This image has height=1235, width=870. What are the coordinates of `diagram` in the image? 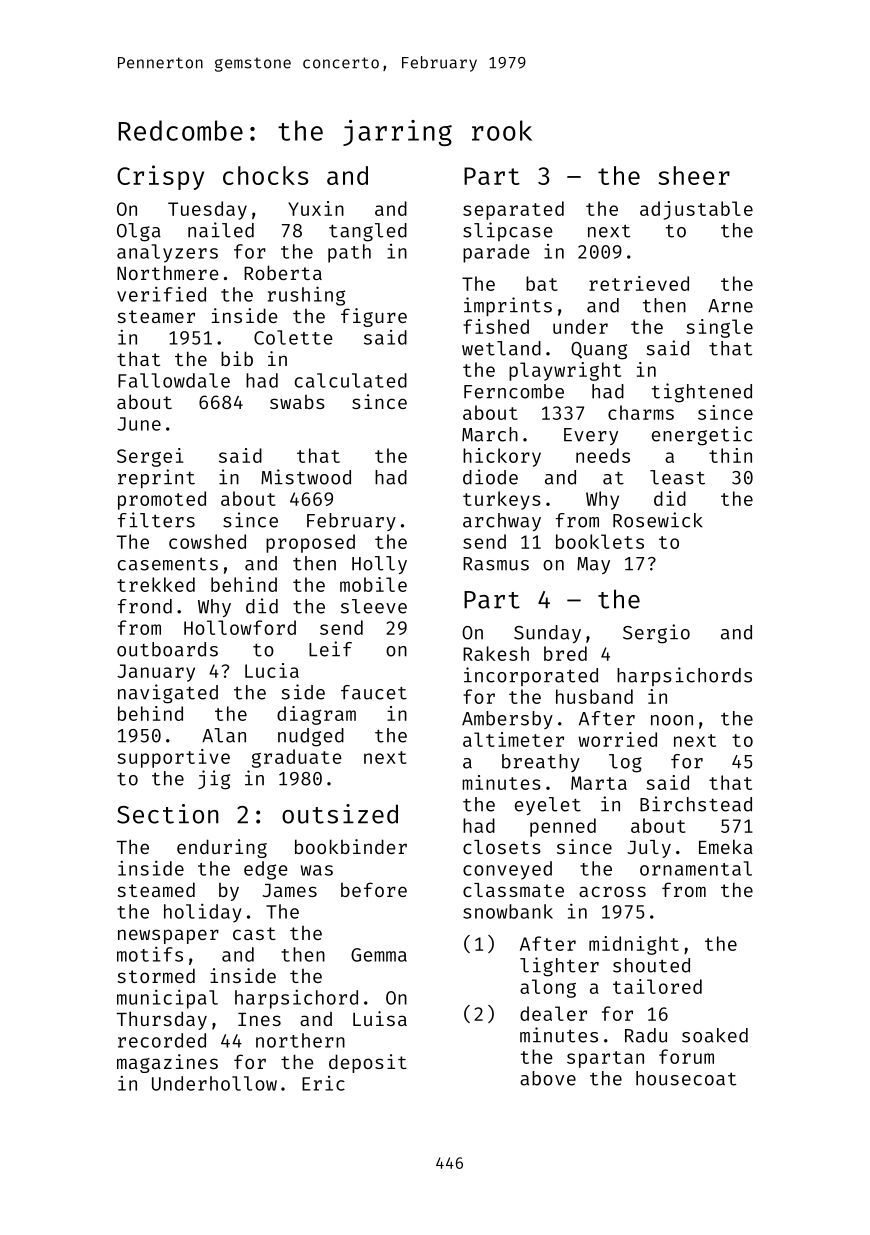 It's located at (316, 715).
